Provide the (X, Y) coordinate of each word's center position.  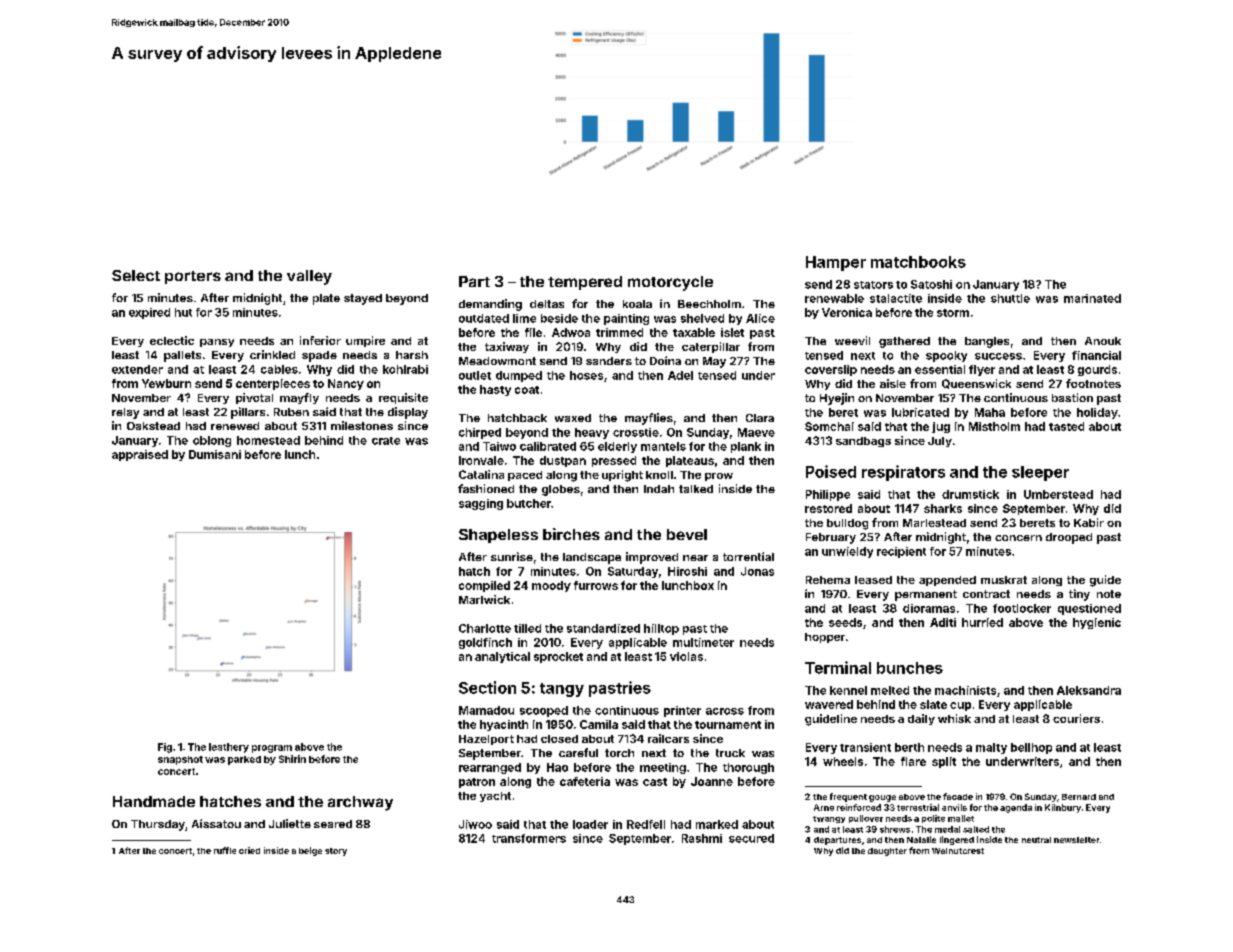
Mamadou (486, 710)
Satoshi (931, 284)
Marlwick (484, 599)
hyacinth (504, 725)
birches (571, 534)
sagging (481, 504)
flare (913, 761)
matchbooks (918, 262)
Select (136, 275)
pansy (217, 343)
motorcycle (670, 283)
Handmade (154, 801)
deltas (547, 304)
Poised (831, 471)
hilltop (661, 629)
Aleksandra (1089, 690)
